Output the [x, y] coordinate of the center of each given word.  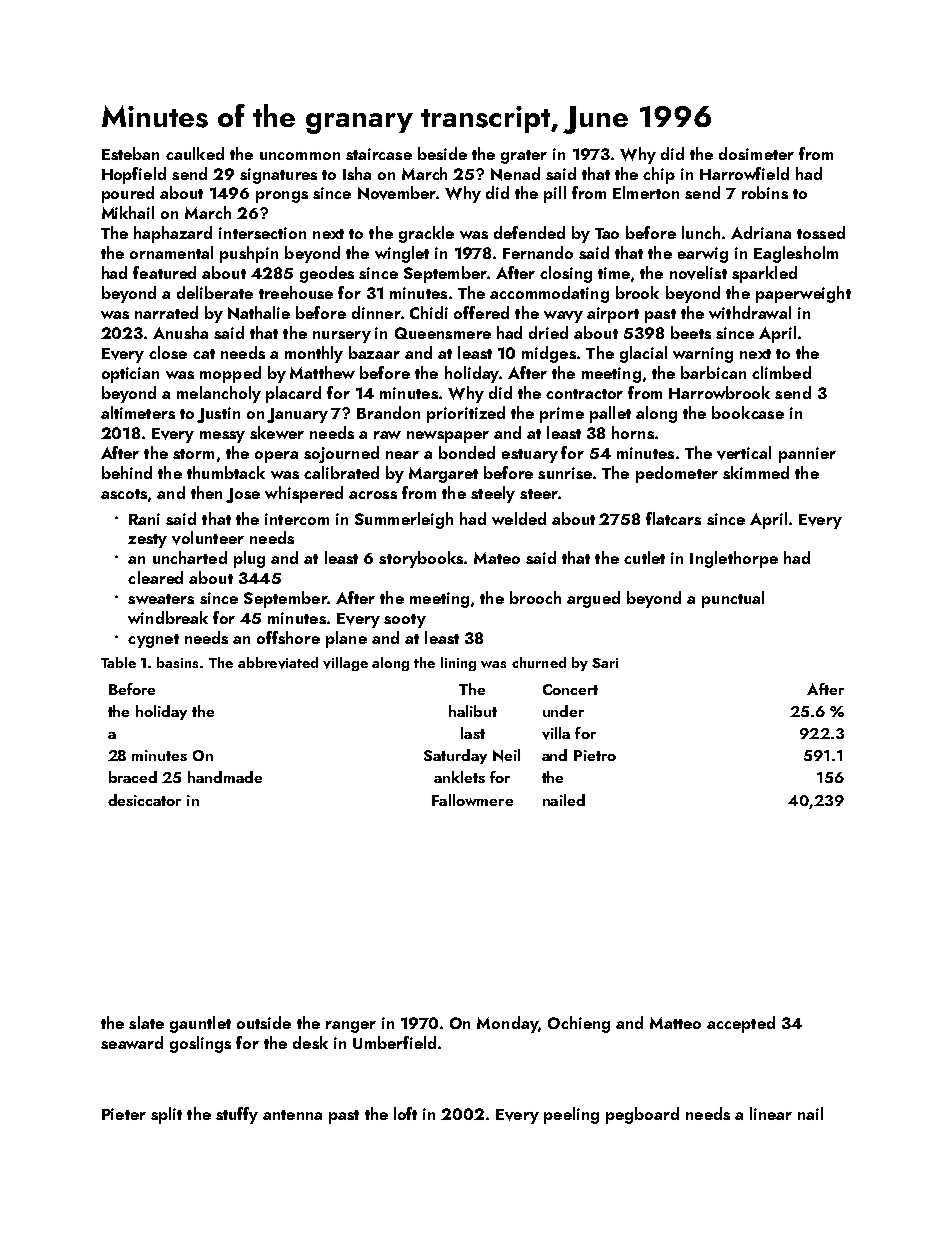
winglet [402, 254]
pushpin [249, 254]
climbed [781, 372]
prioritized [466, 414]
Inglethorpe [734, 559]
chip [659, 175]
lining [458, 664]
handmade [225, 777]
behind [127, 472]
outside [264, 1022]
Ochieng [579, 1024]
